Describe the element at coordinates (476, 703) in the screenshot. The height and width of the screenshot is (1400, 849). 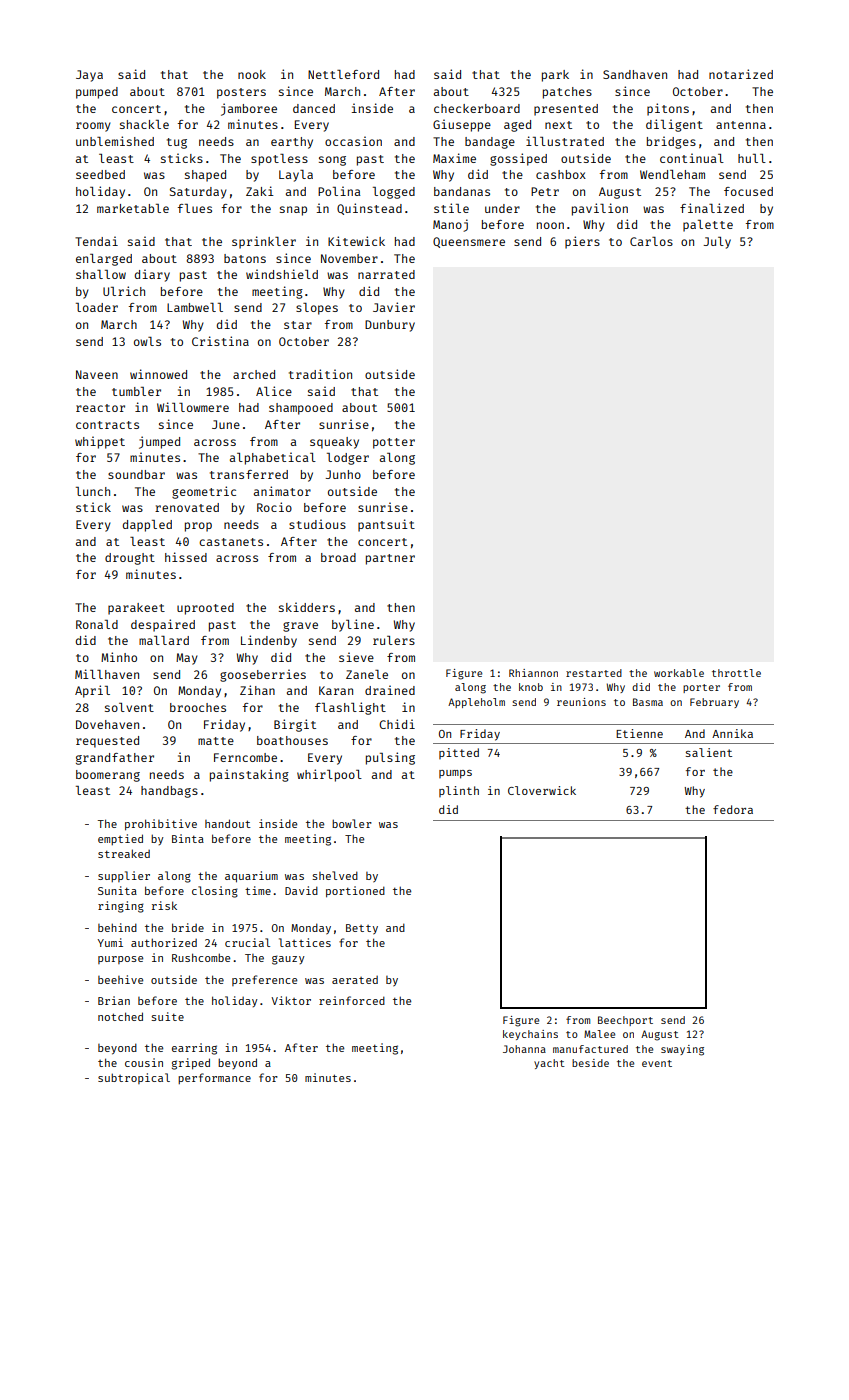
I see `Appleholm` at that location.
